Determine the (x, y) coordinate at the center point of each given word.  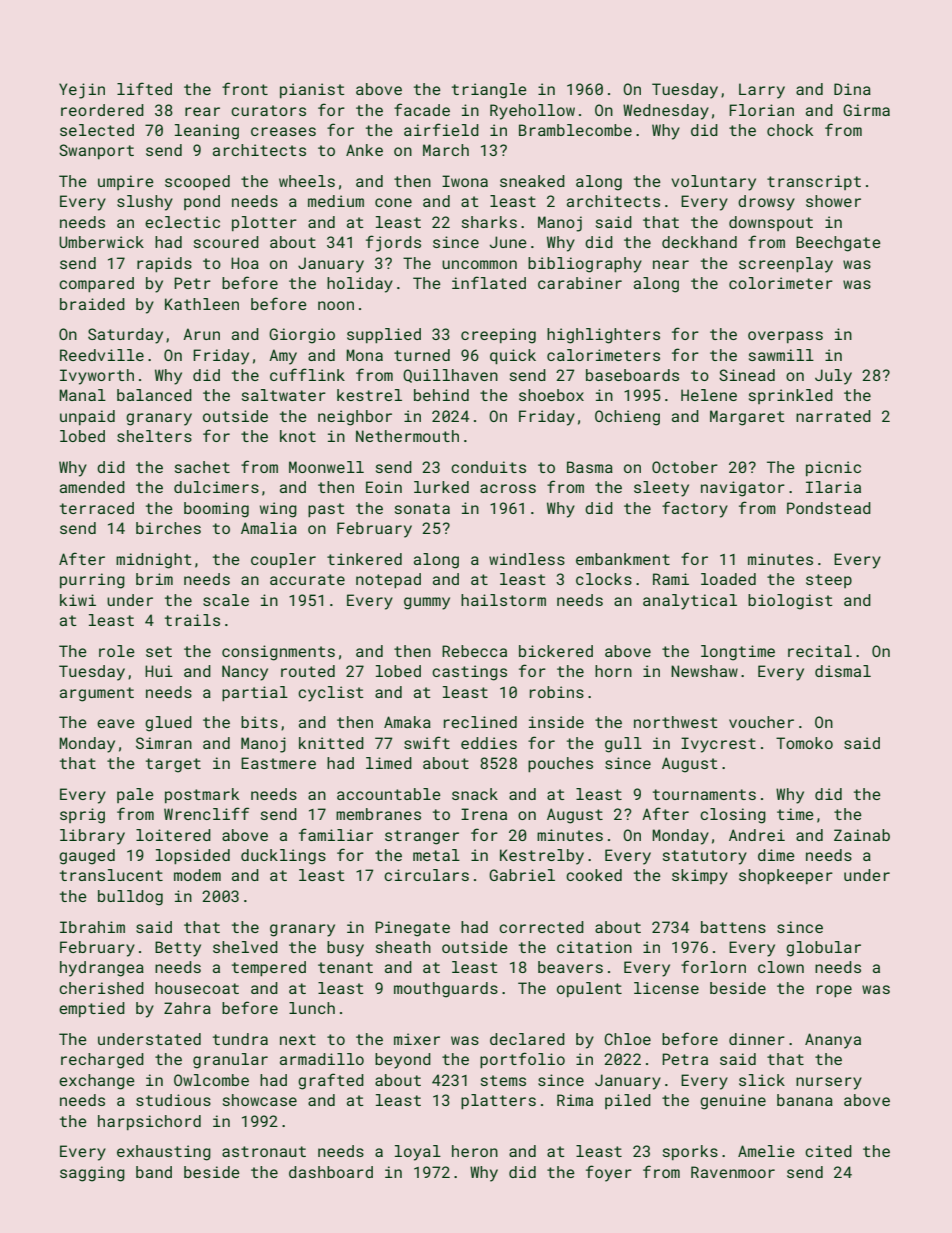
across (508, 488)
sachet (202, 467)
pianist (312, 90)
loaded (728, 579)
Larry (762, 91)
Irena (484, 814)
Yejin (82, 91)
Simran (164, 743)
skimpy (700, 877)
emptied (92, 1009)
